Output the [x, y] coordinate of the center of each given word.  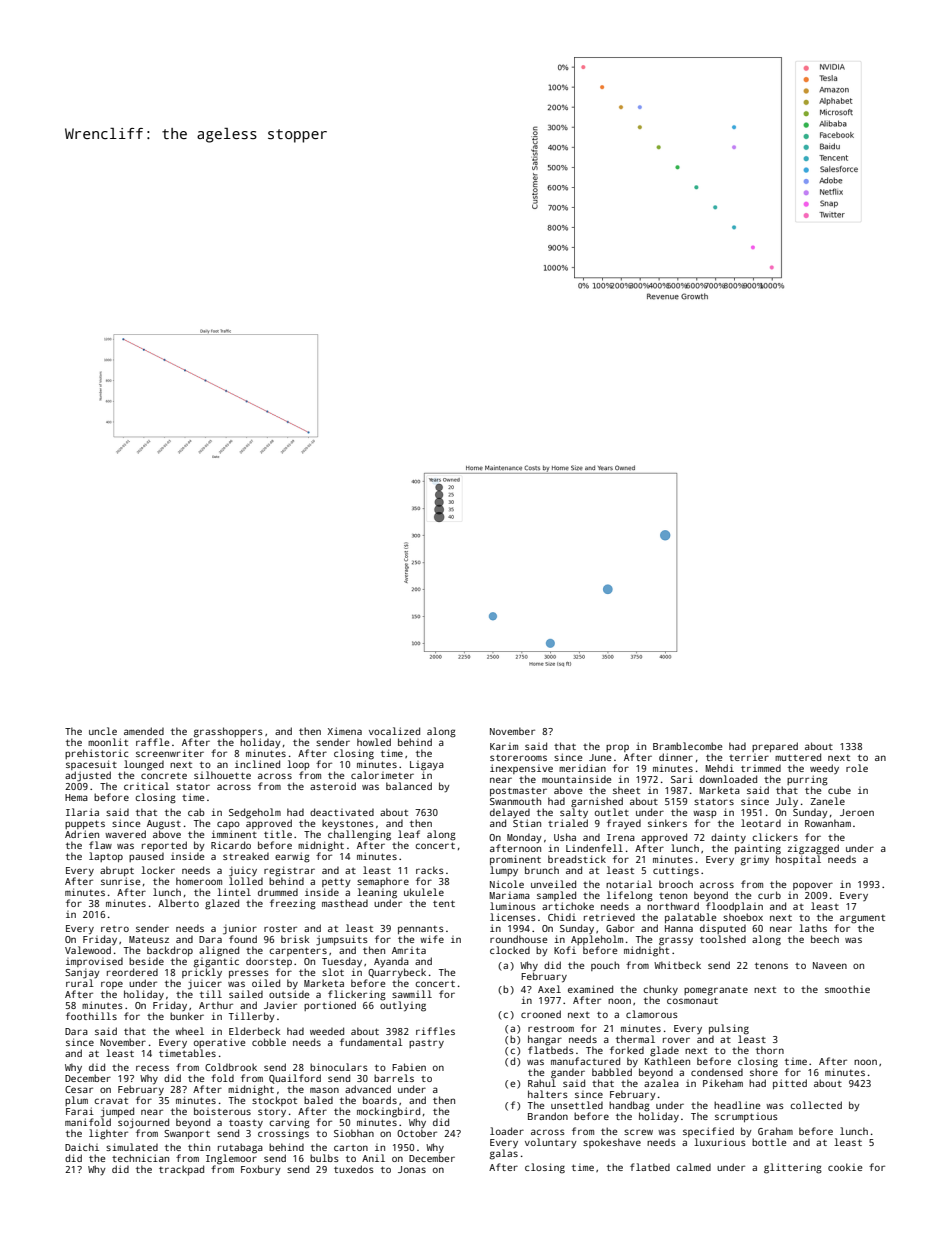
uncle [103, 731]
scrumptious [746, 1117]
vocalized [394, 731]
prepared [775, 747]
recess [152, 1068]
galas [504, 1154]
